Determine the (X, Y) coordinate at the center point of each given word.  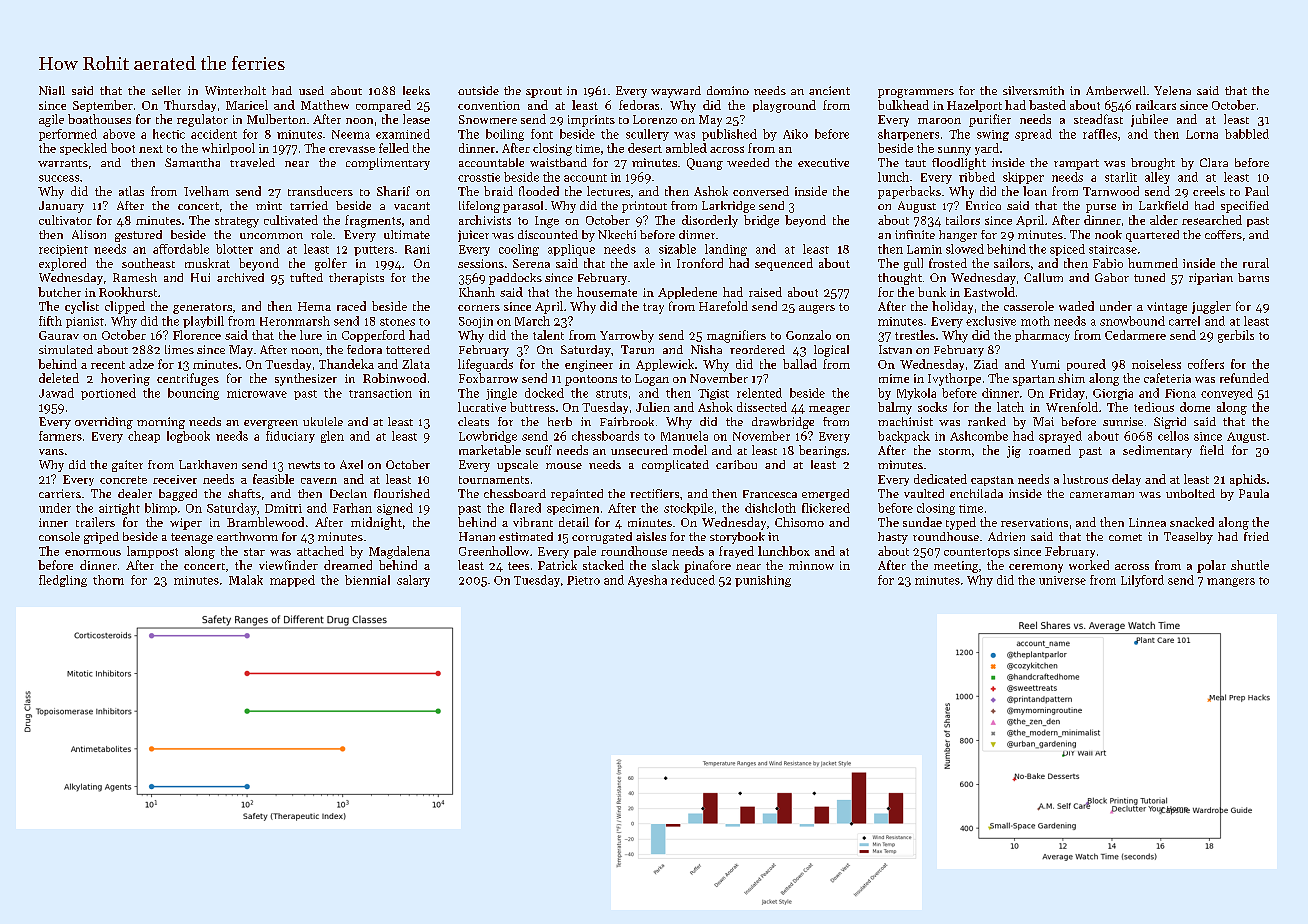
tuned (1149, 277)
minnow (811, 565)
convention (489, 105)
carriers (60, 493)
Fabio (1108, 263)
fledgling (63, 581)
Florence (197, 335)
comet (1125, 537)
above (119, 134)
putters (374, 251)
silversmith (1033, 90)
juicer (473, 236)
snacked (1192, 522)
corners (479, 308)
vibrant (533, 522)
